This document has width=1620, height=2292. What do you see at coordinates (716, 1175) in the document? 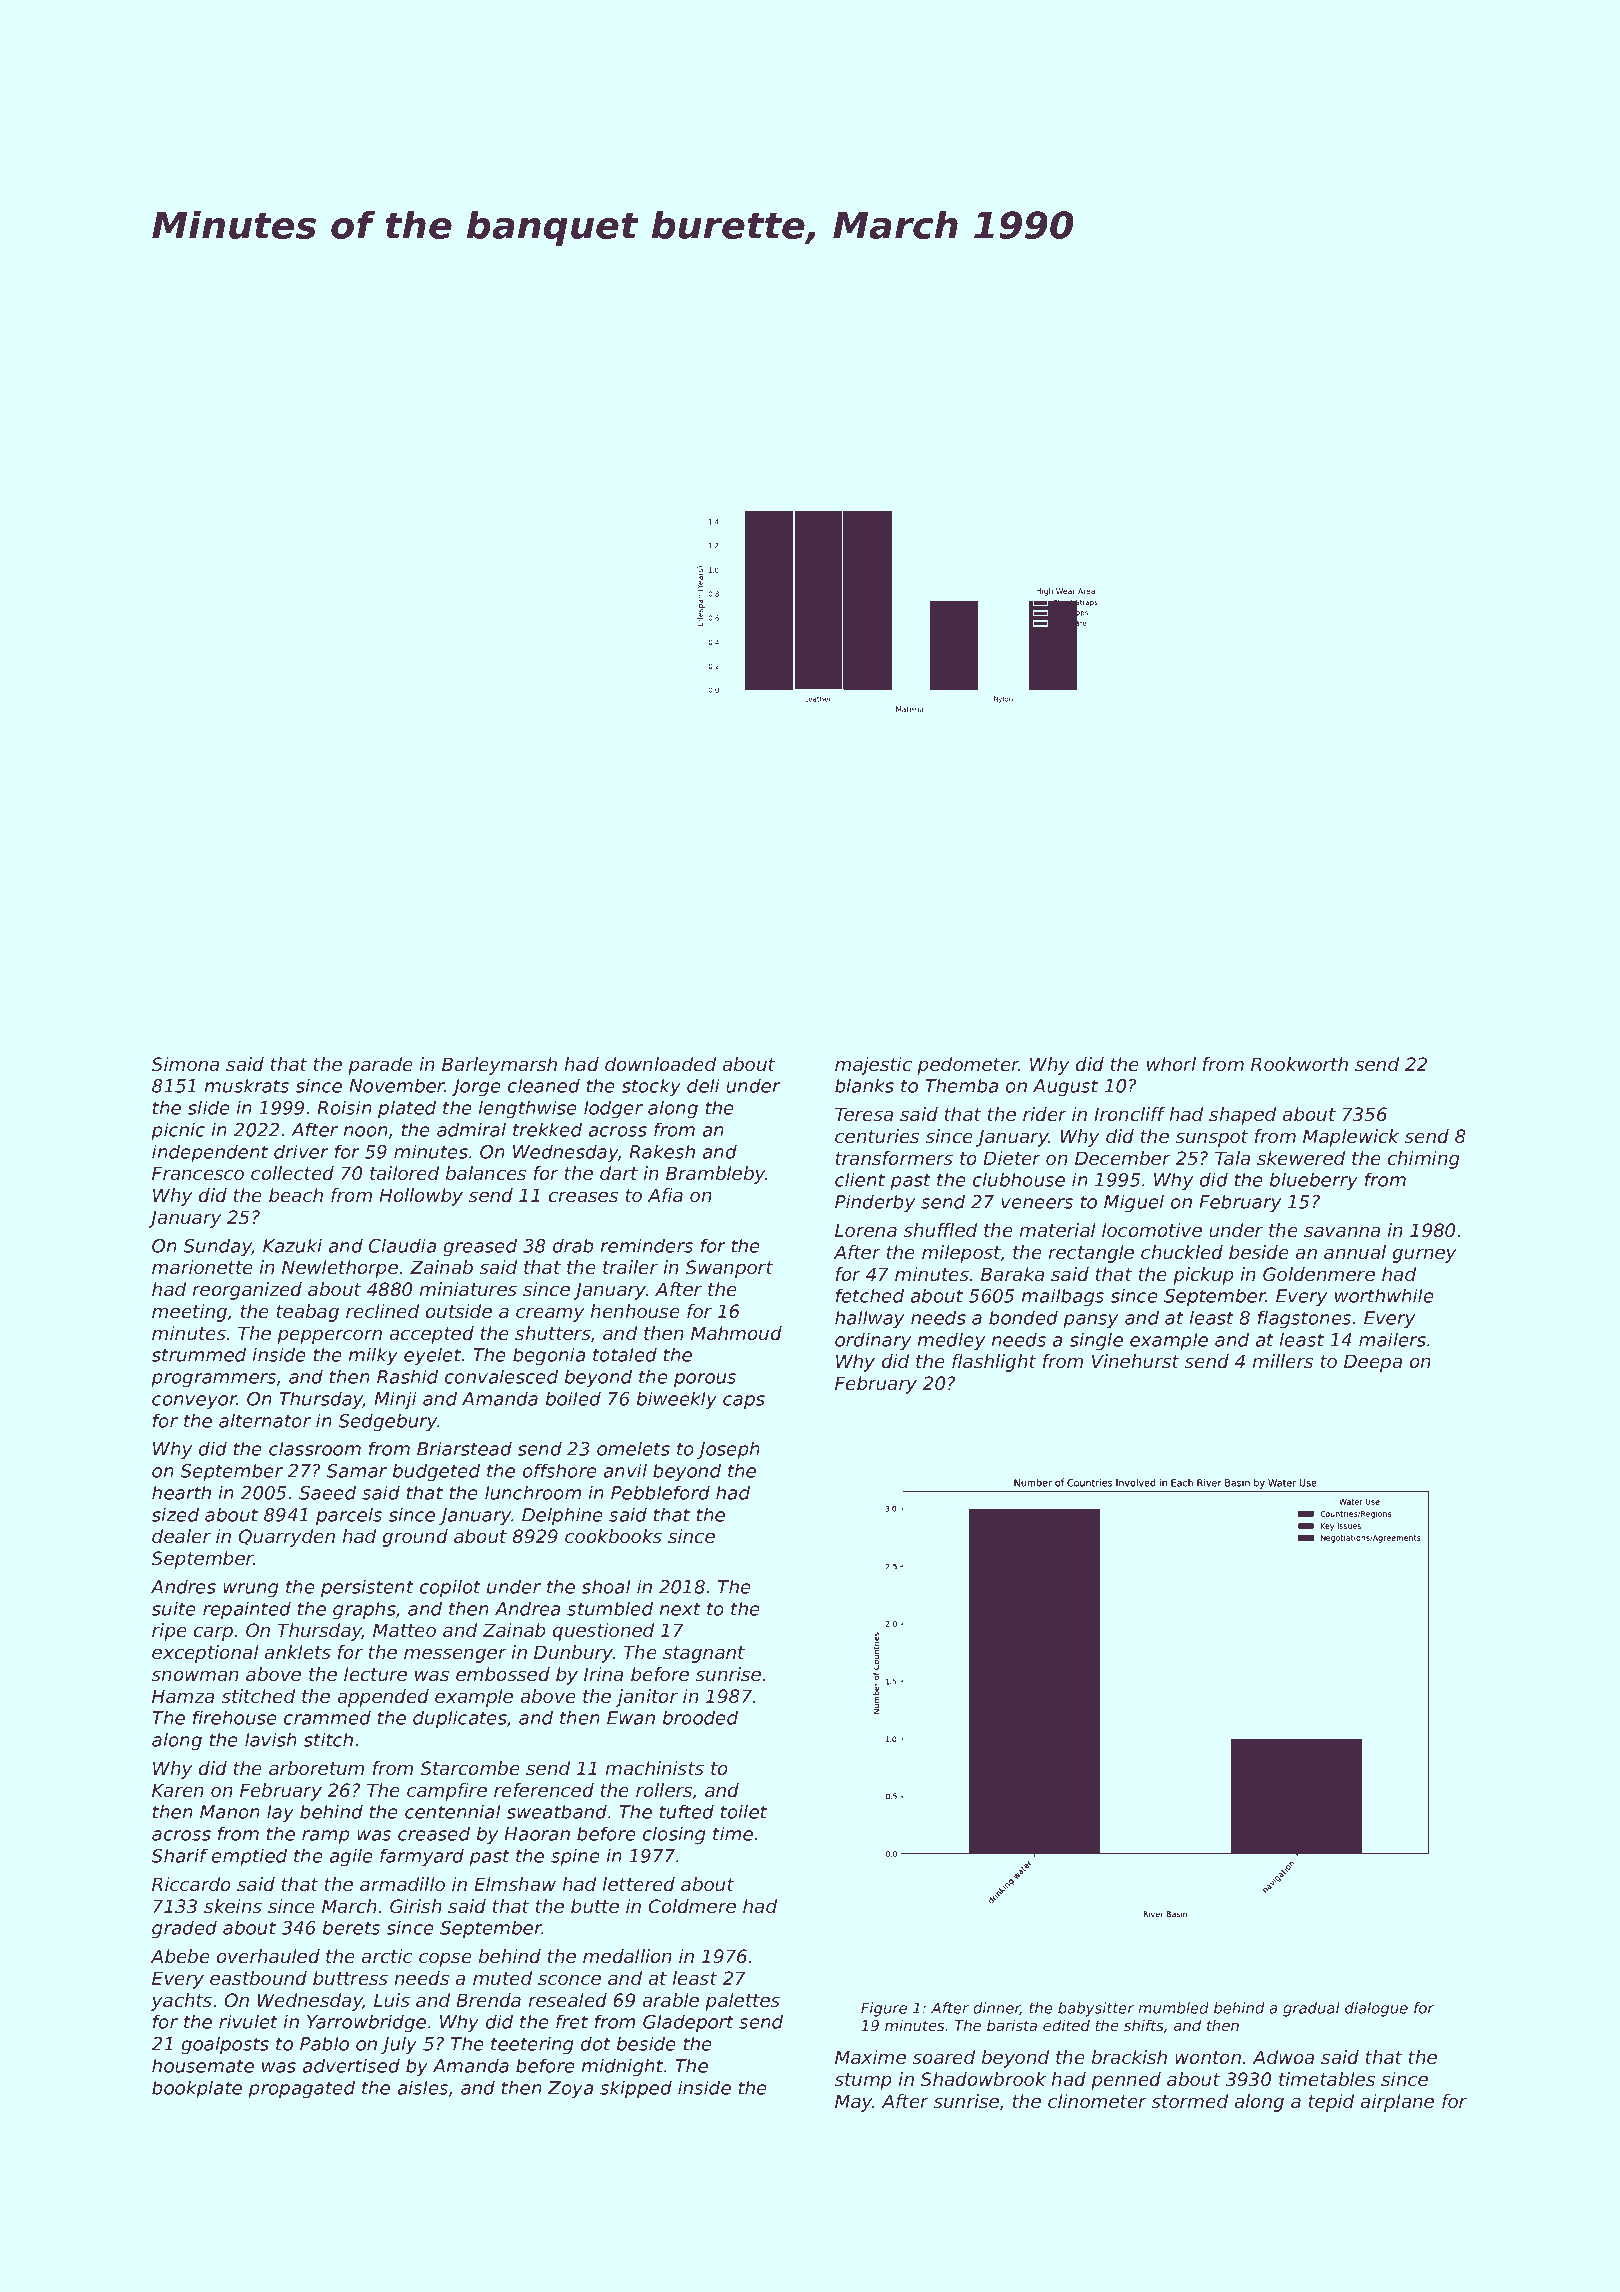
I see `Brambleby` at bounding box center [716, 1175].
